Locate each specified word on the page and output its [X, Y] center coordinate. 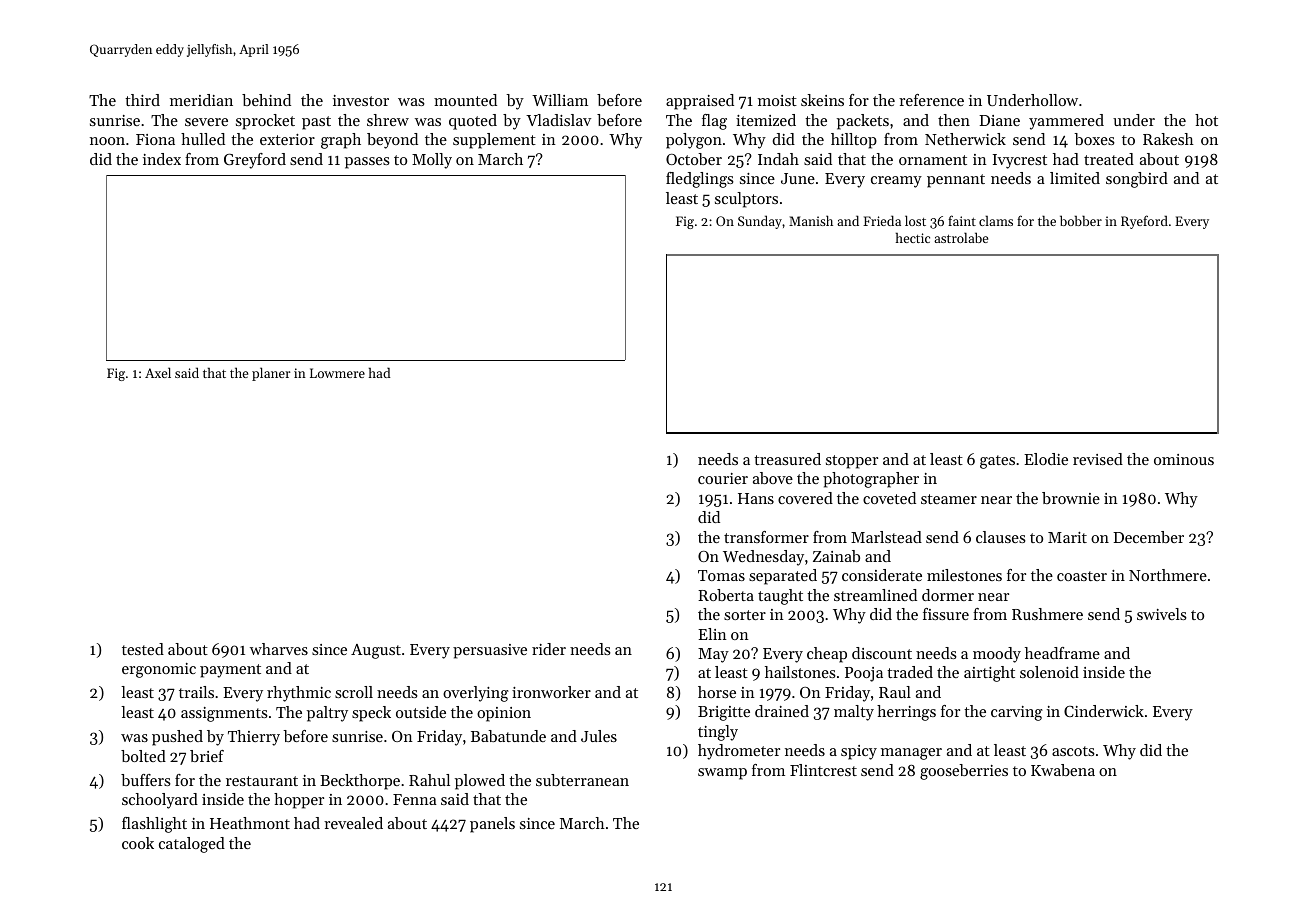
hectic [913, 237]
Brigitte [724, 713]
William [560, 100]
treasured [787, 459]
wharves [279, 649]
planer [271, 374]
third [142, 100]
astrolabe [961, 237]
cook [138, 843]
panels [492, 825]
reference [931, 100]
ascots [1073, 751]
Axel [158, 372]
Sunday [760, 222]
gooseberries [964, 772]
